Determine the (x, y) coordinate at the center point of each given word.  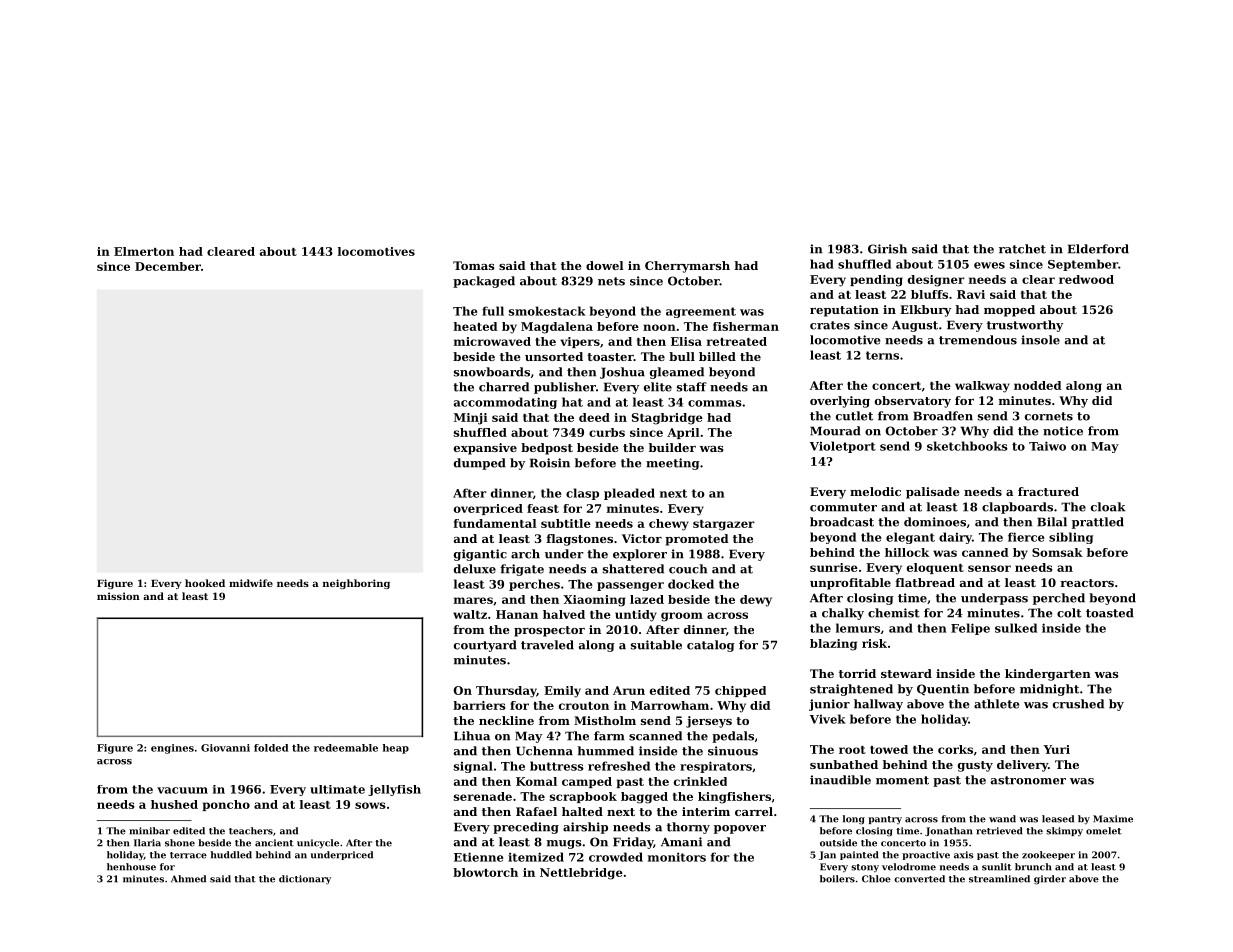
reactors (1087, 583)
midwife (251, 583)
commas (715, 403)
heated (476, 326)
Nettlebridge (581, 874)
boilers (837, 879)
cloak (1108, 507)
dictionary (305, 879)
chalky (843, 614)
